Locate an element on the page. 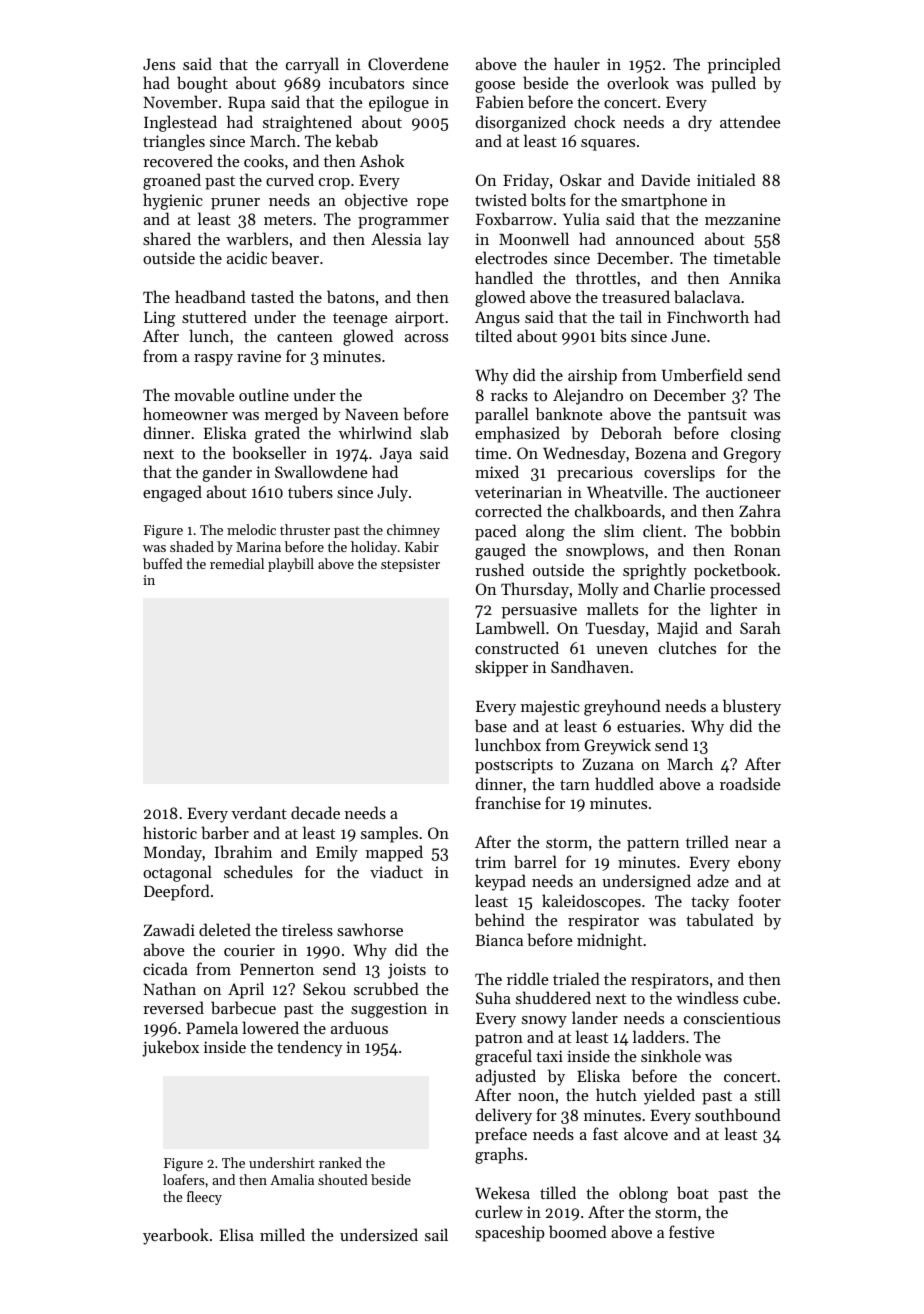  base is located at coordinates (491, 725).
